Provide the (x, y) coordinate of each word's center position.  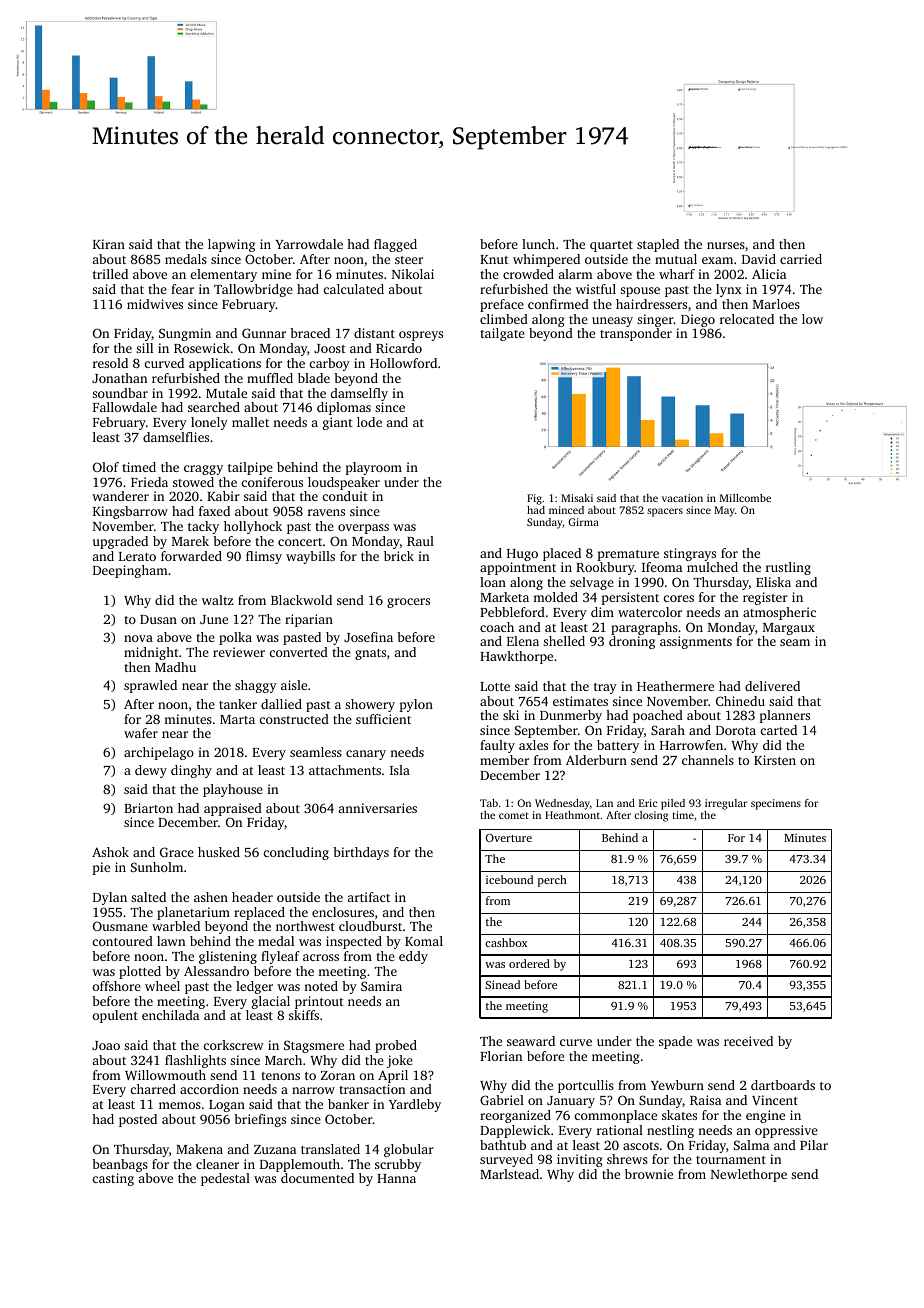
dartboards (783, 1085)
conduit (345, 496)
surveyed (506, 1160)
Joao (106, 1045)
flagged (395, 245)
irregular (726, 804)
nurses (726, 245)
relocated (747, 319)
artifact (369, 897)
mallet (250, 422)
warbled (176, 926)
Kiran (109, 244)
